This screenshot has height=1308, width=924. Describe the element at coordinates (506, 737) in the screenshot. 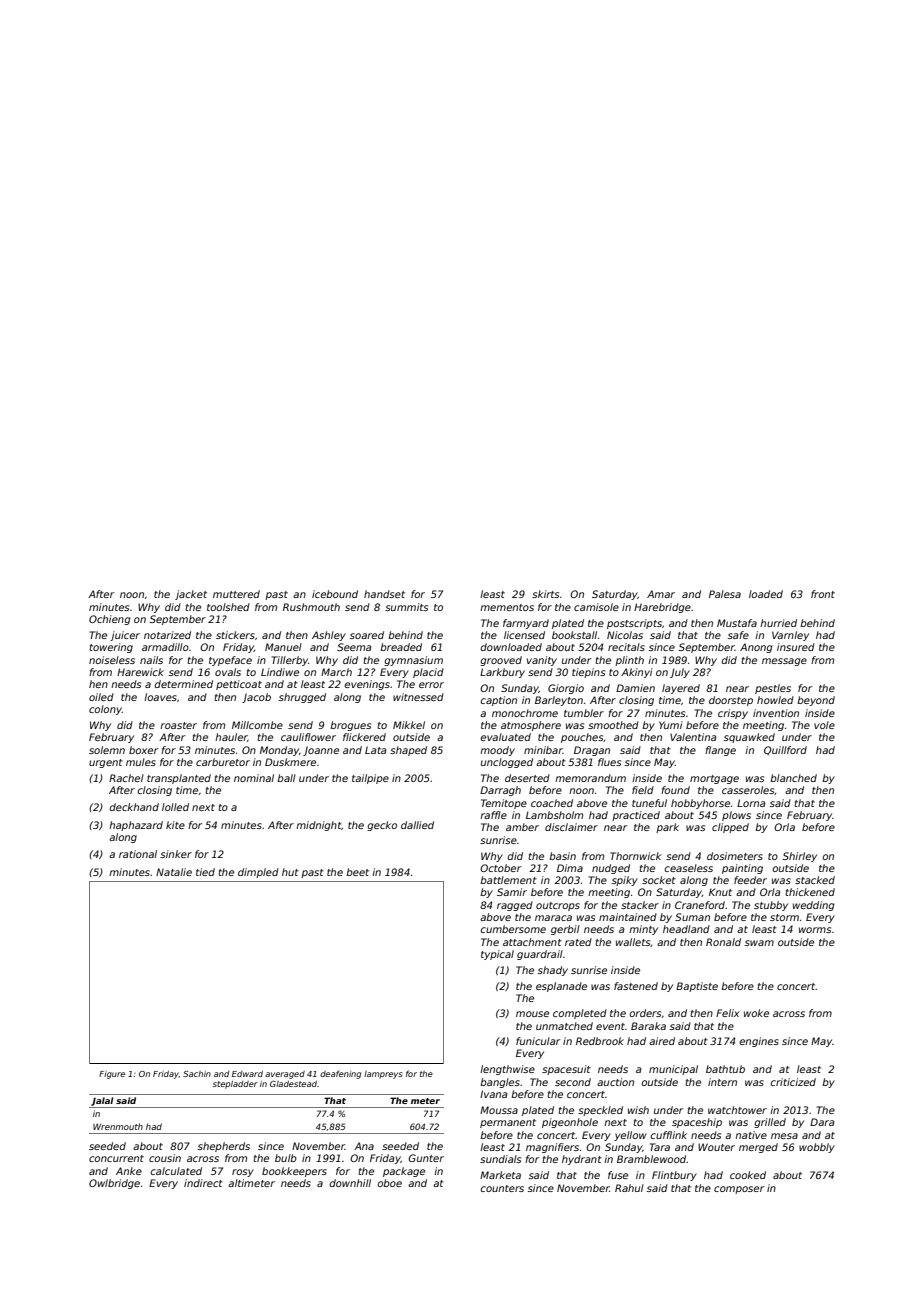

I see `evaluated` at that location.
